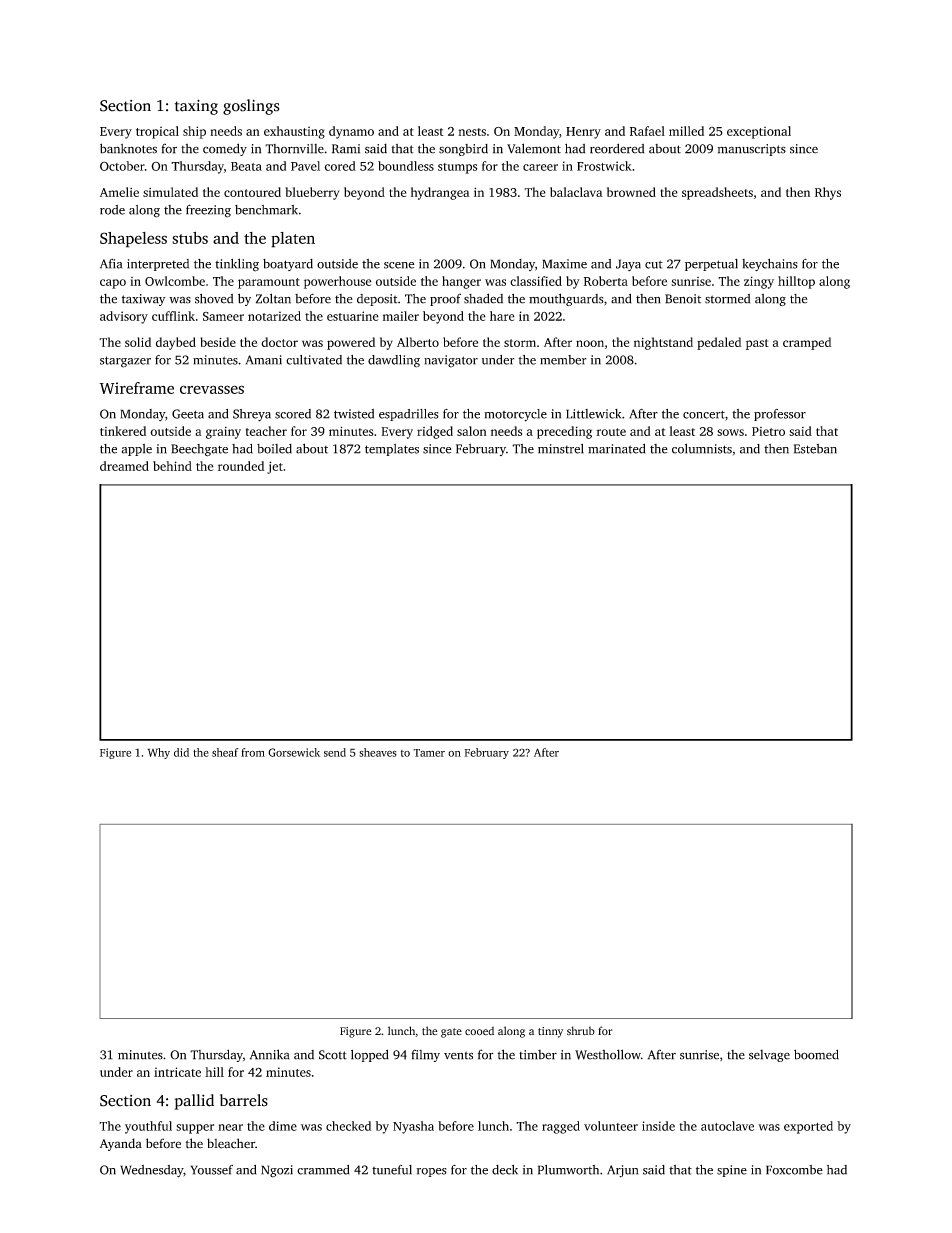 Image resolution: width=952 pixels, height=1233 pixels. What do you see at coordinates (392, 1170) in the page?
I see `tuneful` at bounding box center [392, 1170].
